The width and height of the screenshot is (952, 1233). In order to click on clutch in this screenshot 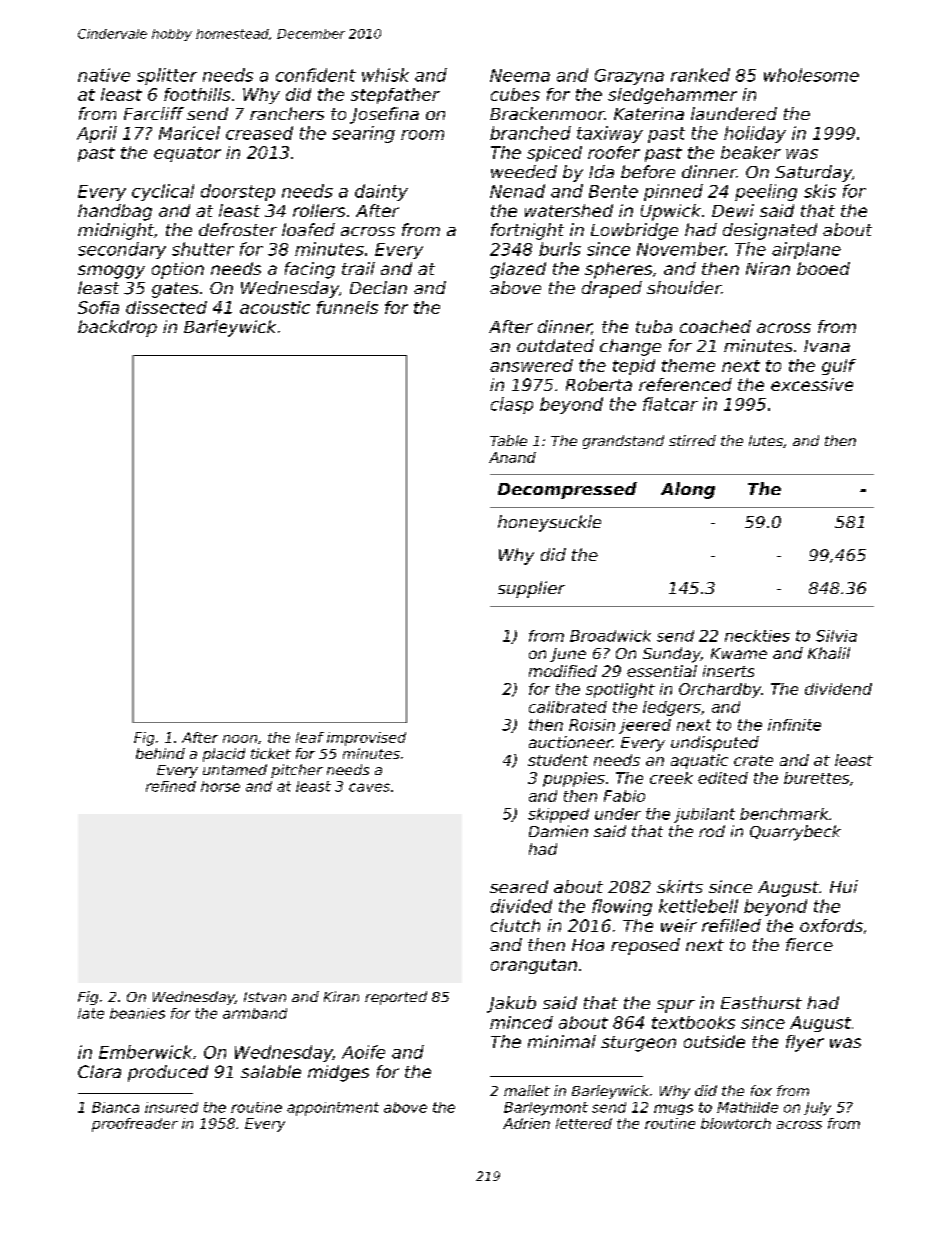, I will do `click(515, 925)`.
